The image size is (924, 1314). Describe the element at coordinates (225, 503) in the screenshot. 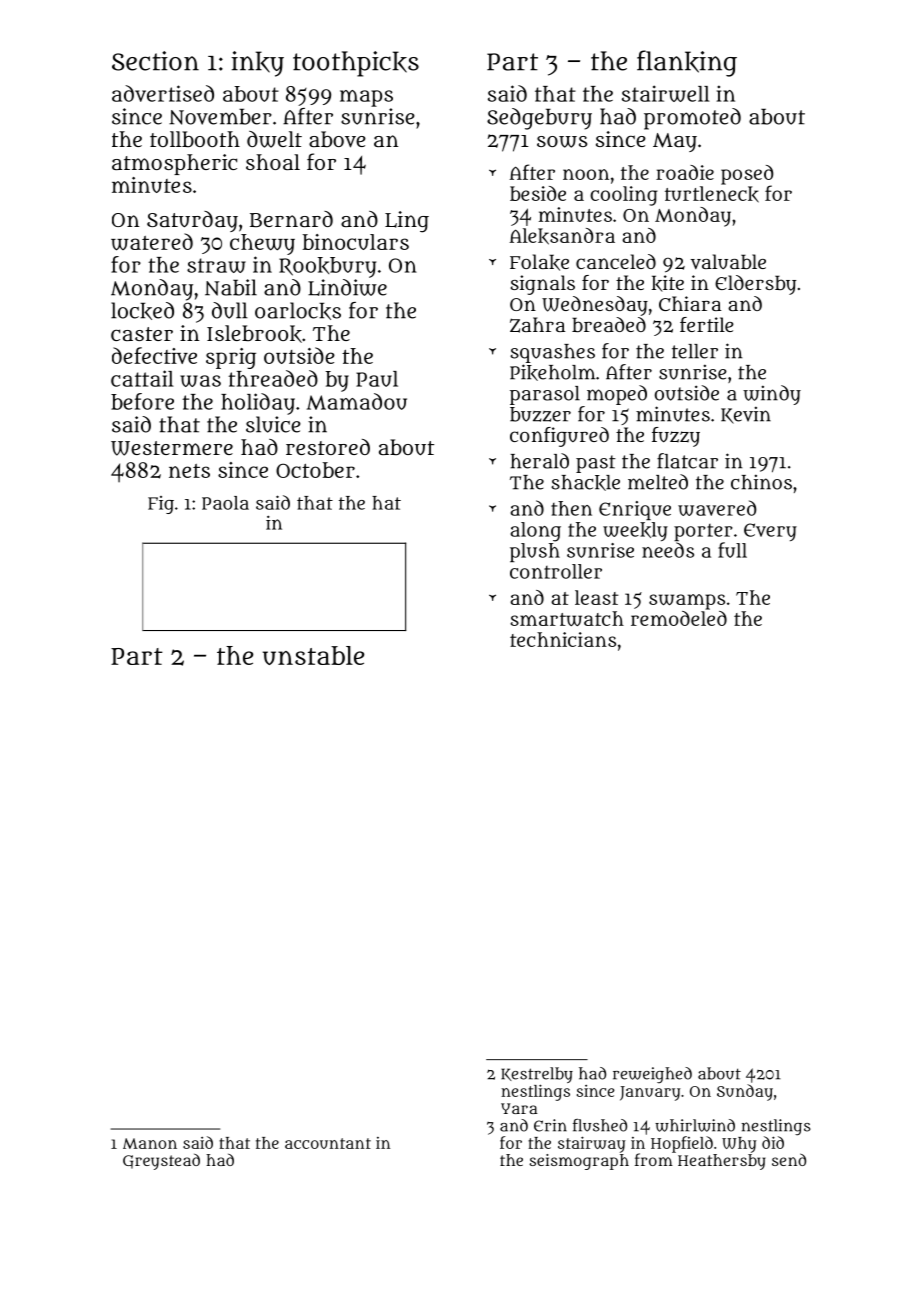

I see `Paola` at that location.
